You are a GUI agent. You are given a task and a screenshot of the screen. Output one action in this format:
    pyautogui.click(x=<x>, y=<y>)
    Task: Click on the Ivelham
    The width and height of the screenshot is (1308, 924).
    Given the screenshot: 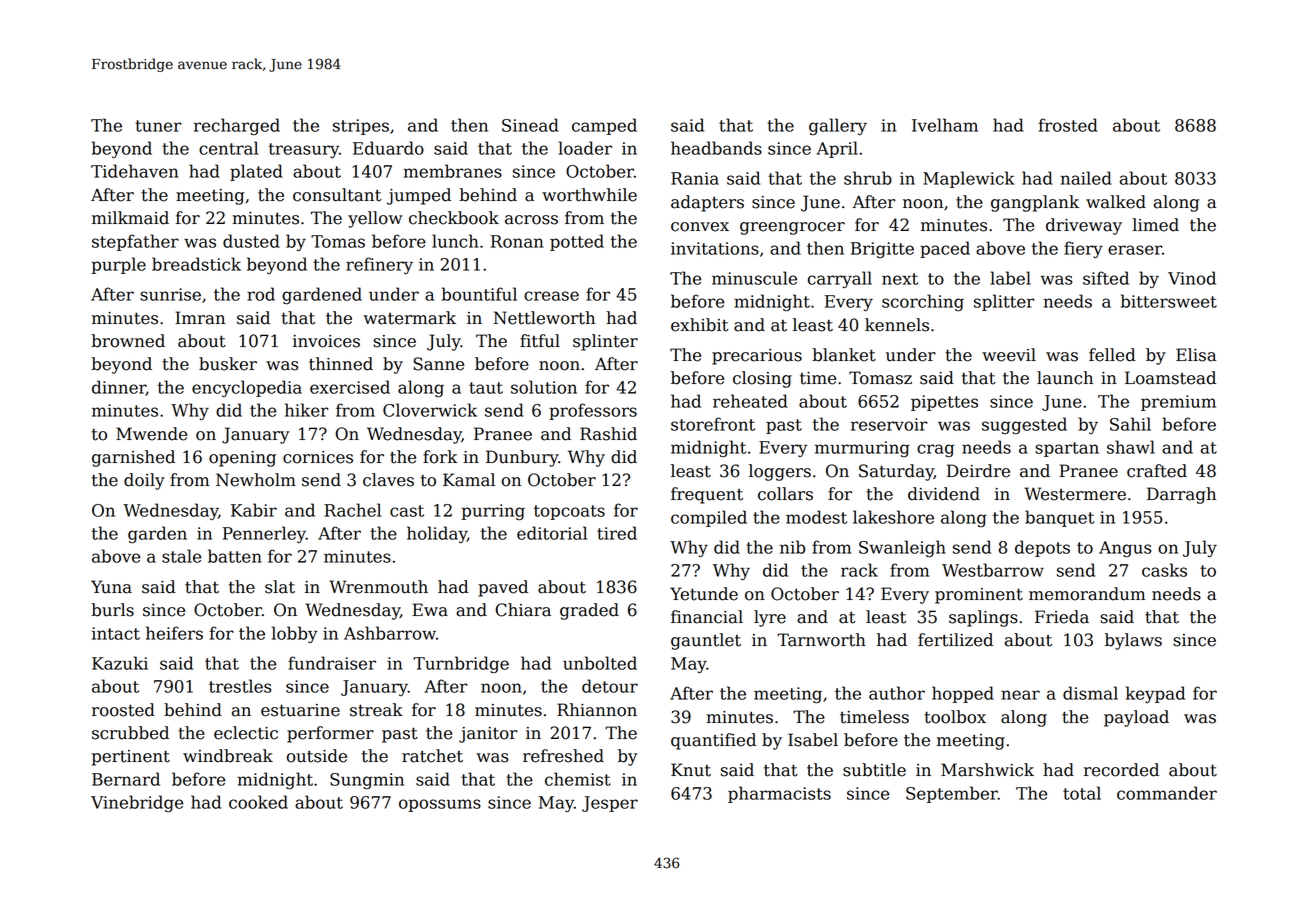 What is the action you would take?
    pyautogui.click(x=945, y=125)
